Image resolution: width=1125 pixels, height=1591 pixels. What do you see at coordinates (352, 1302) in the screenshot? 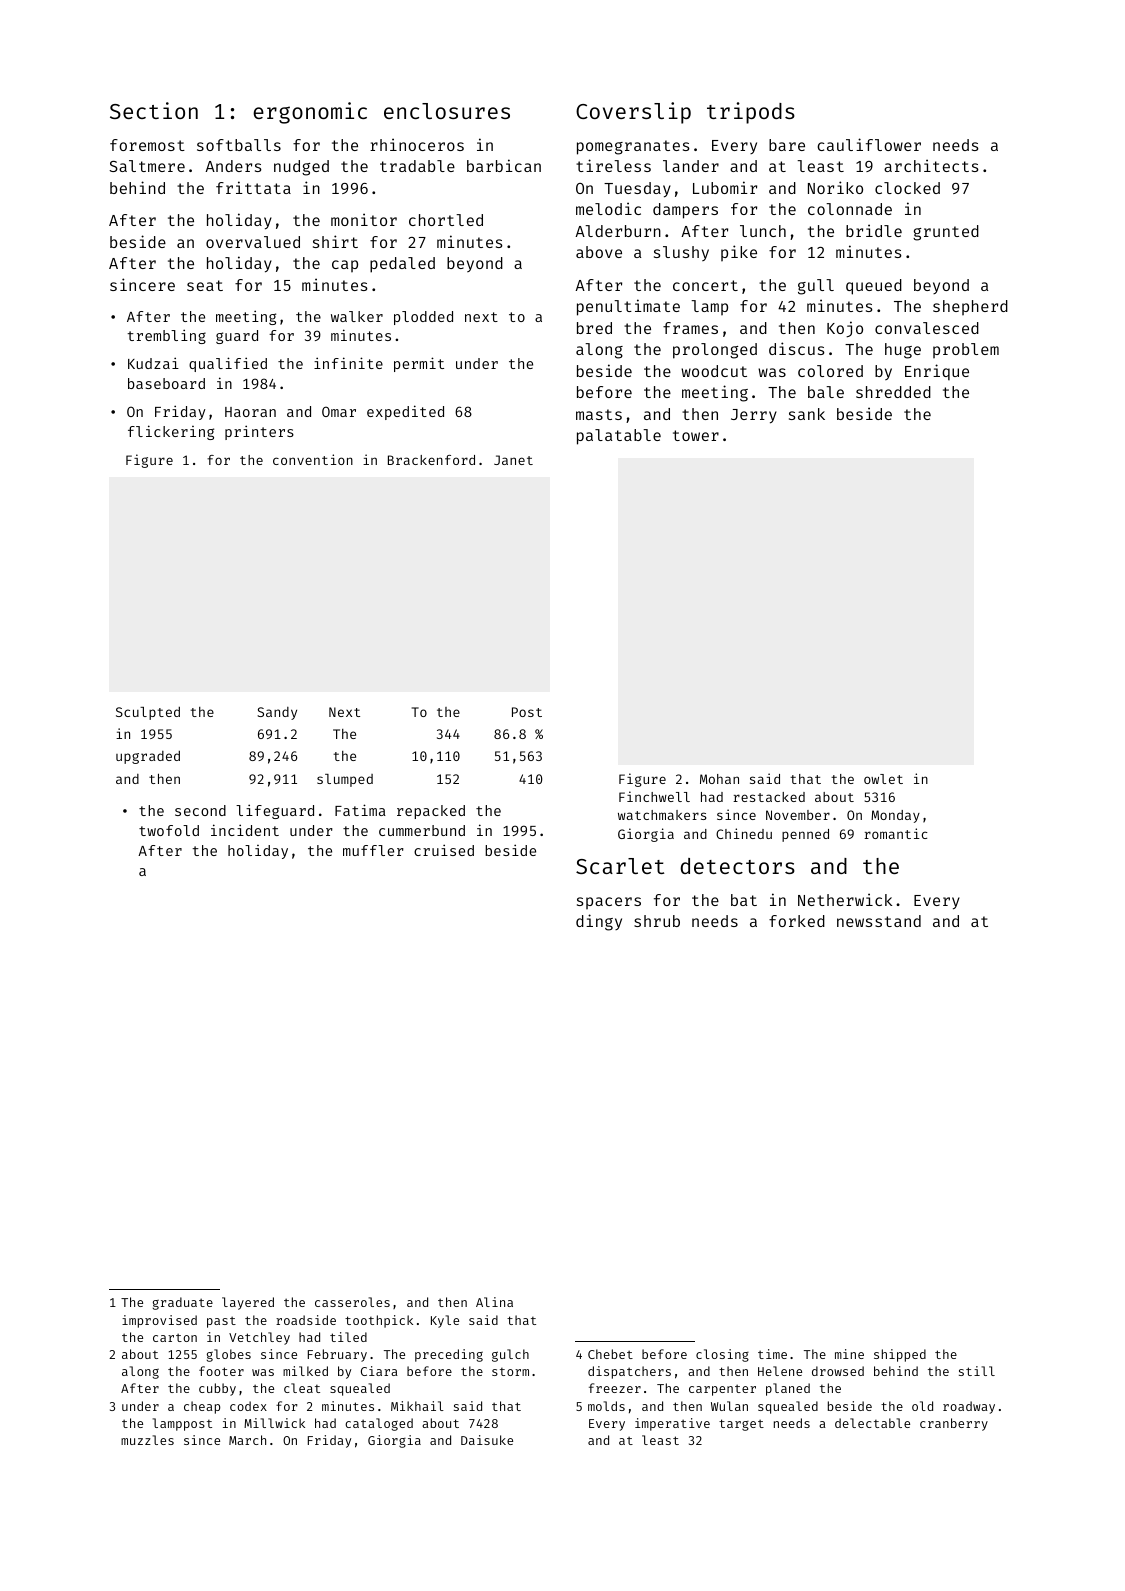
I see `casseroles` at bounding box center [352, 1302].
